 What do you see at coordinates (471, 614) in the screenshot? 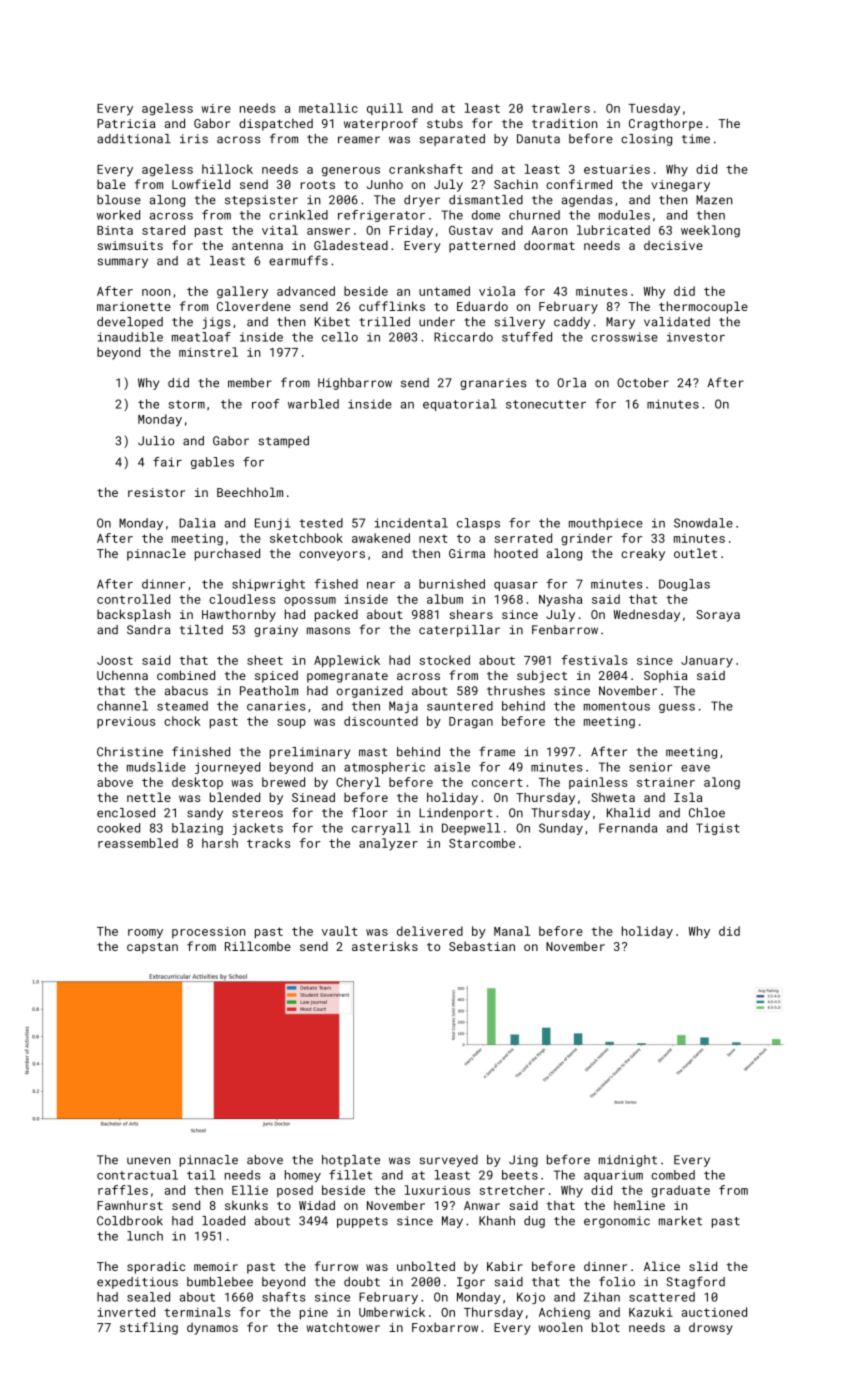
I see `shears` at bounding box center [471, 614].
